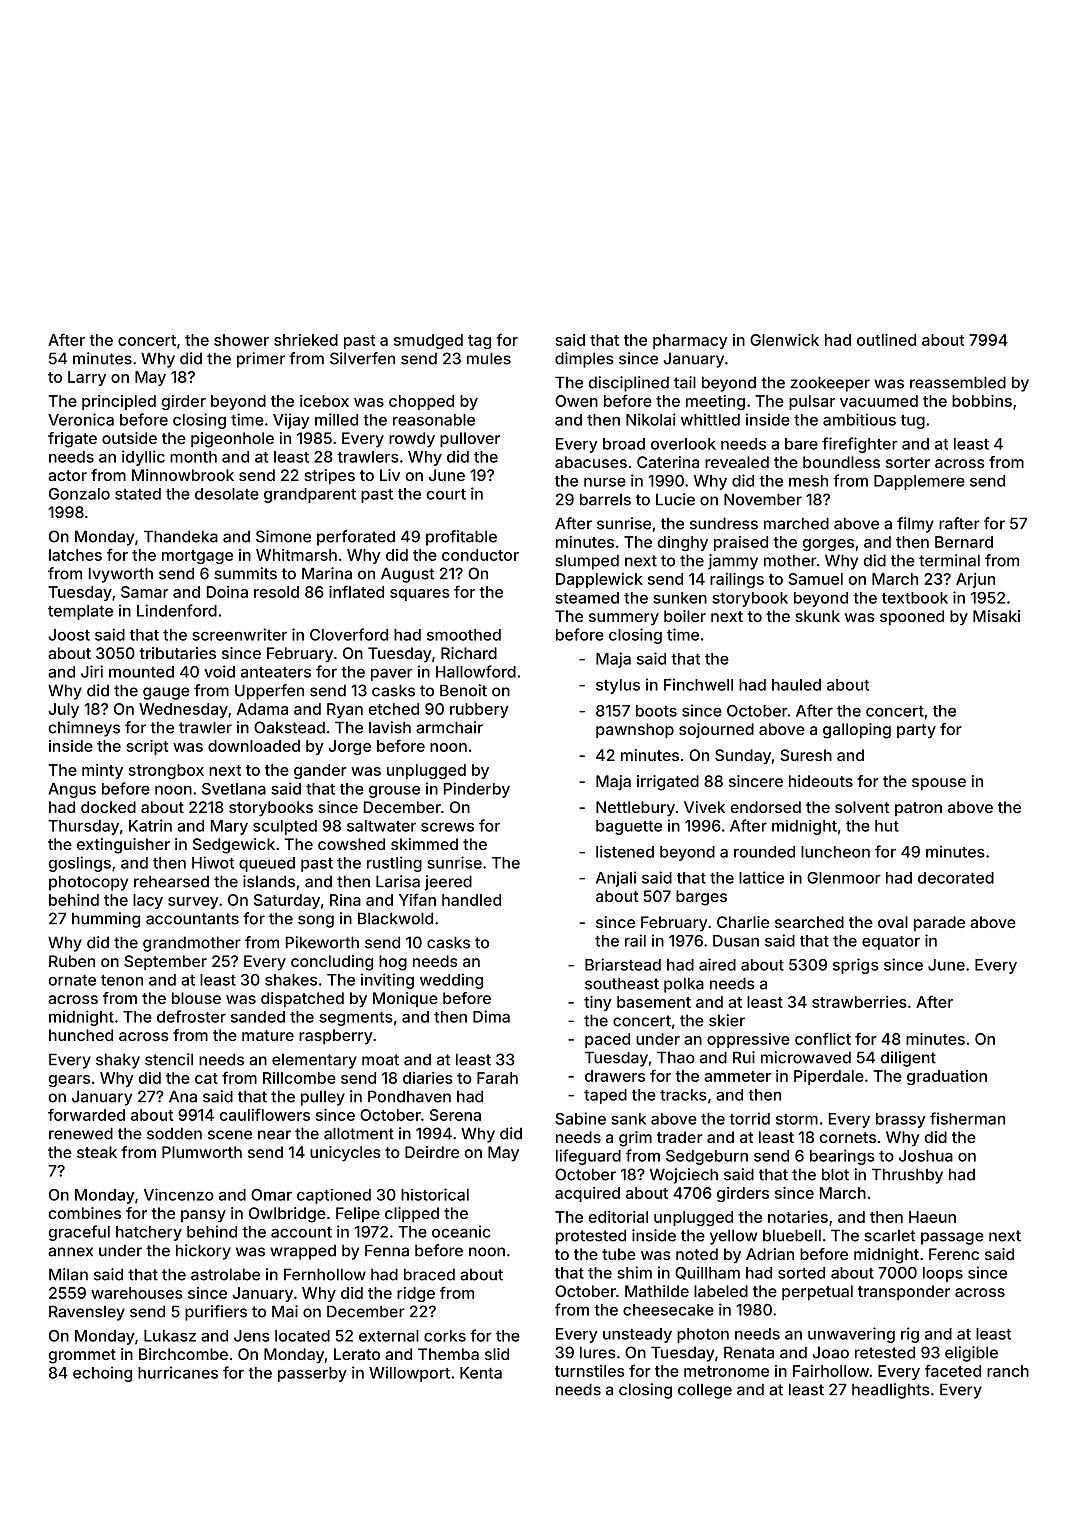 The image size is (1078, 1525). Describe the element at coordinates (629, 384) in the screenshot. I see `disciplined` at that location.
